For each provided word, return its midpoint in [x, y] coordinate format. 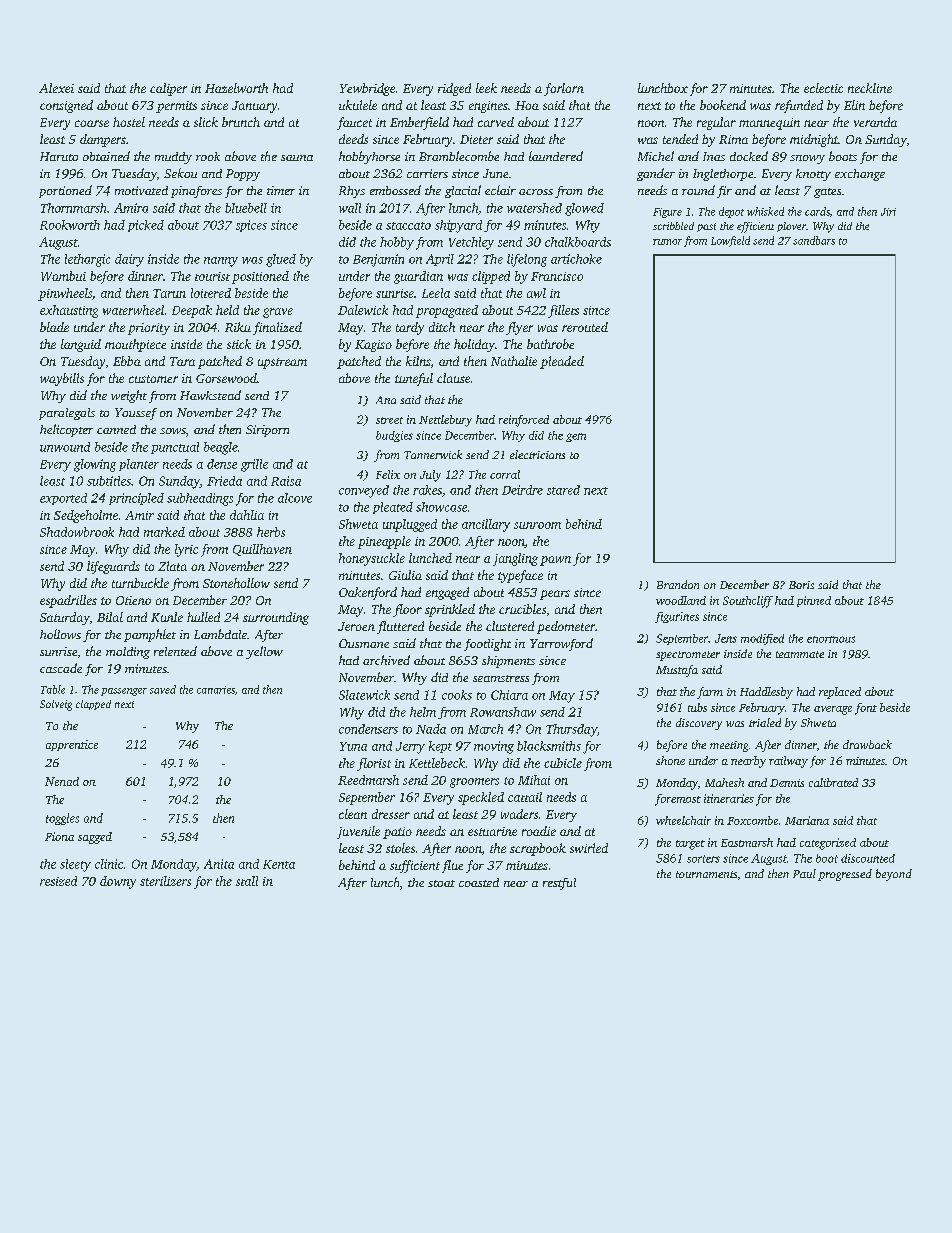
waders [519, 814]
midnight [814, 140]
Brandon [678, 584]
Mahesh [724, 782]
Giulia [405, 575]
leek [486, 88]
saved [163, 689]
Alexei [56, 88]
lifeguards [113, 567]
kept [440, 747]
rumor [667, 242]
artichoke [576, 259]
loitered [211, 293]
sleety [75, 865]
